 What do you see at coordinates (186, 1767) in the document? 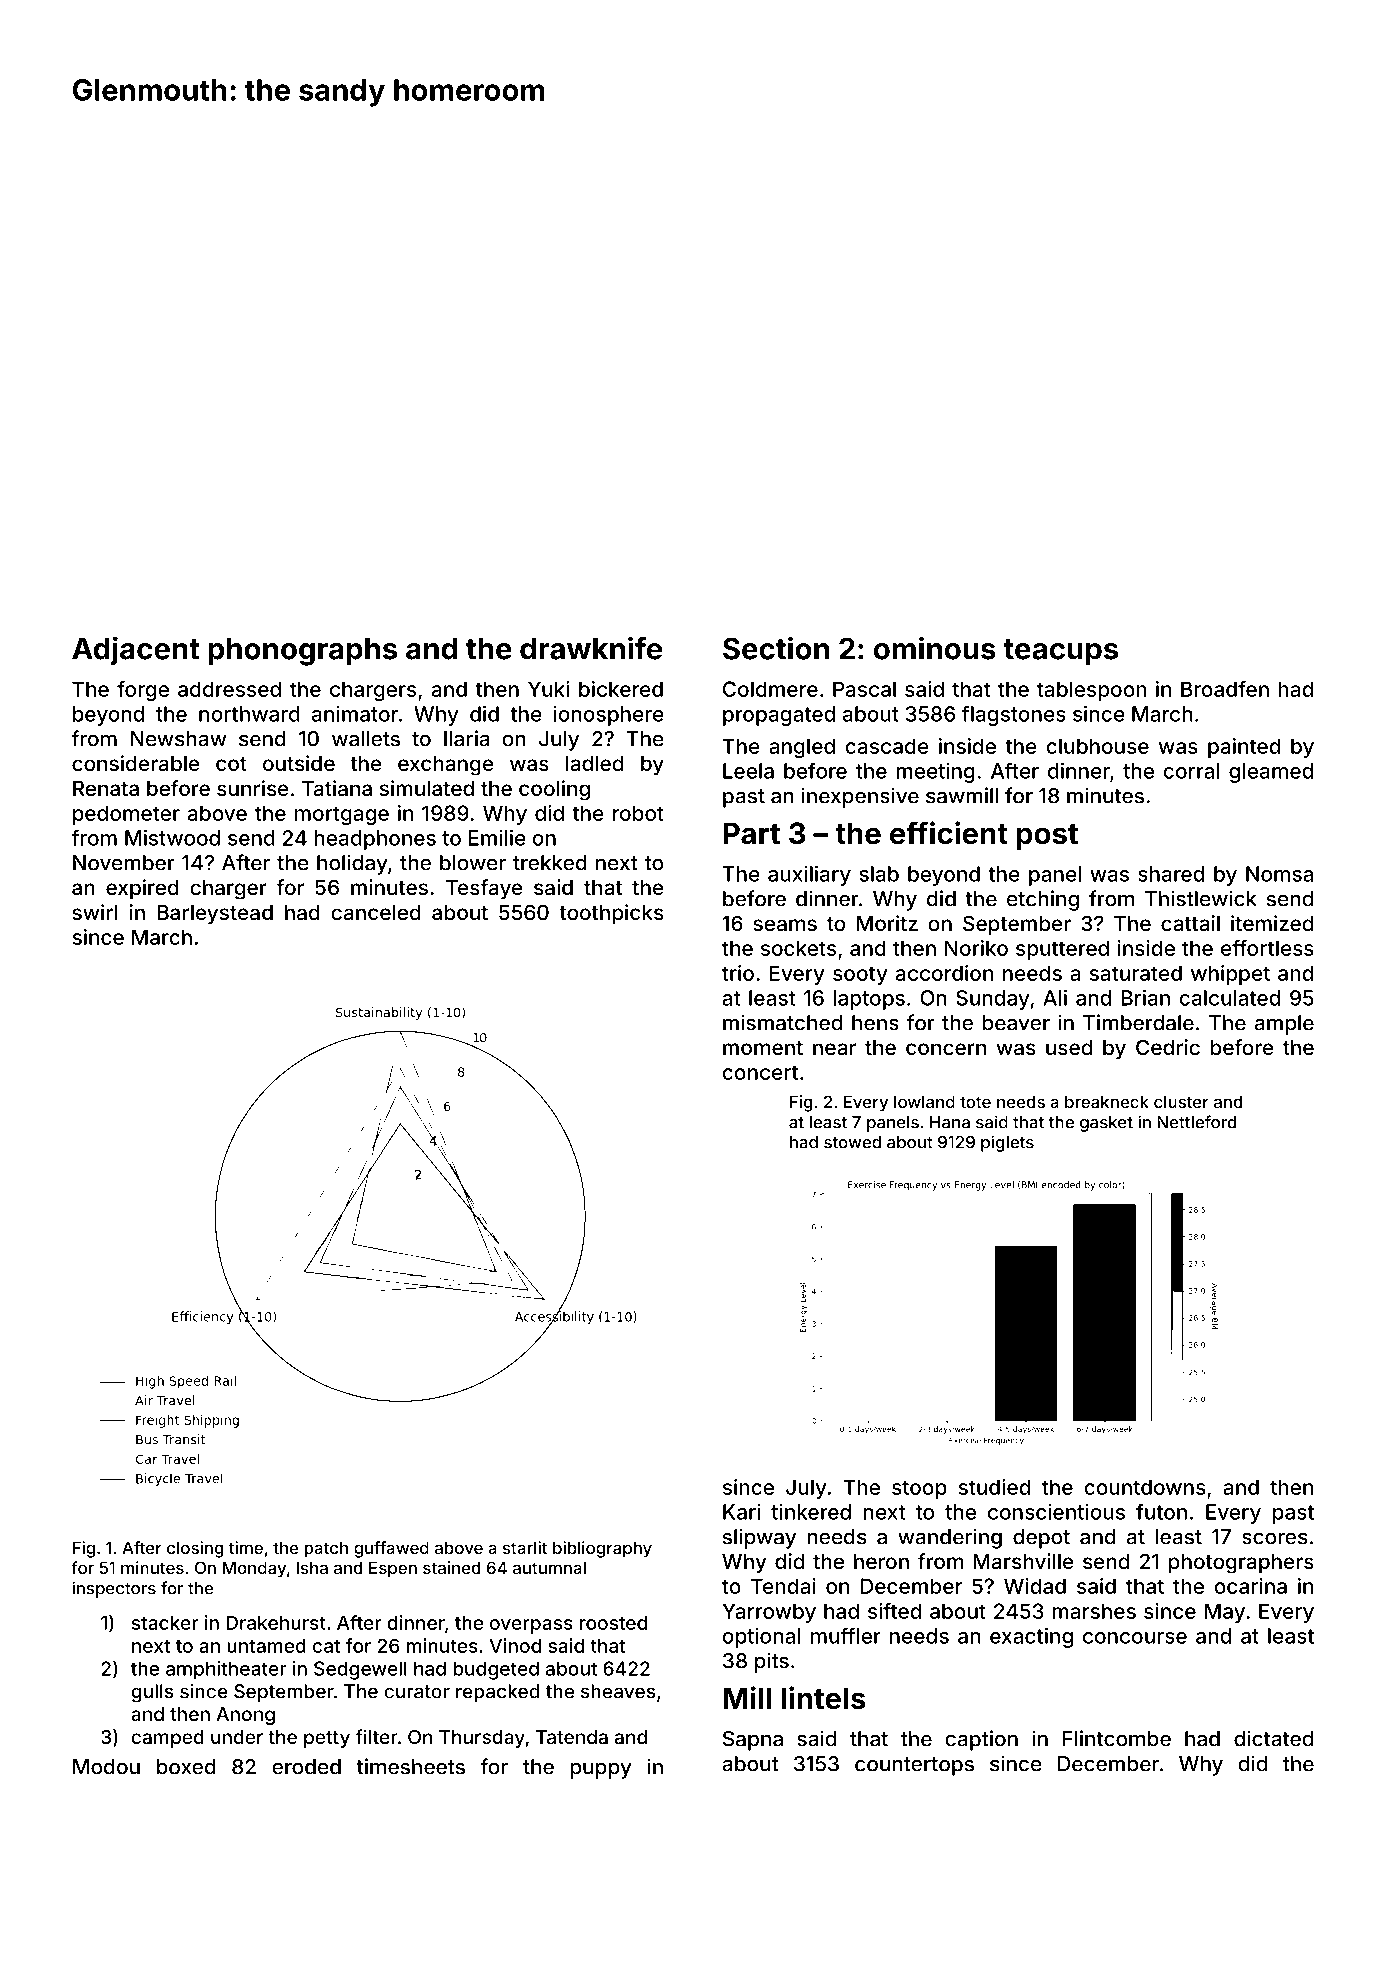
I see `boxed` at bounding box center [186, 1767].
